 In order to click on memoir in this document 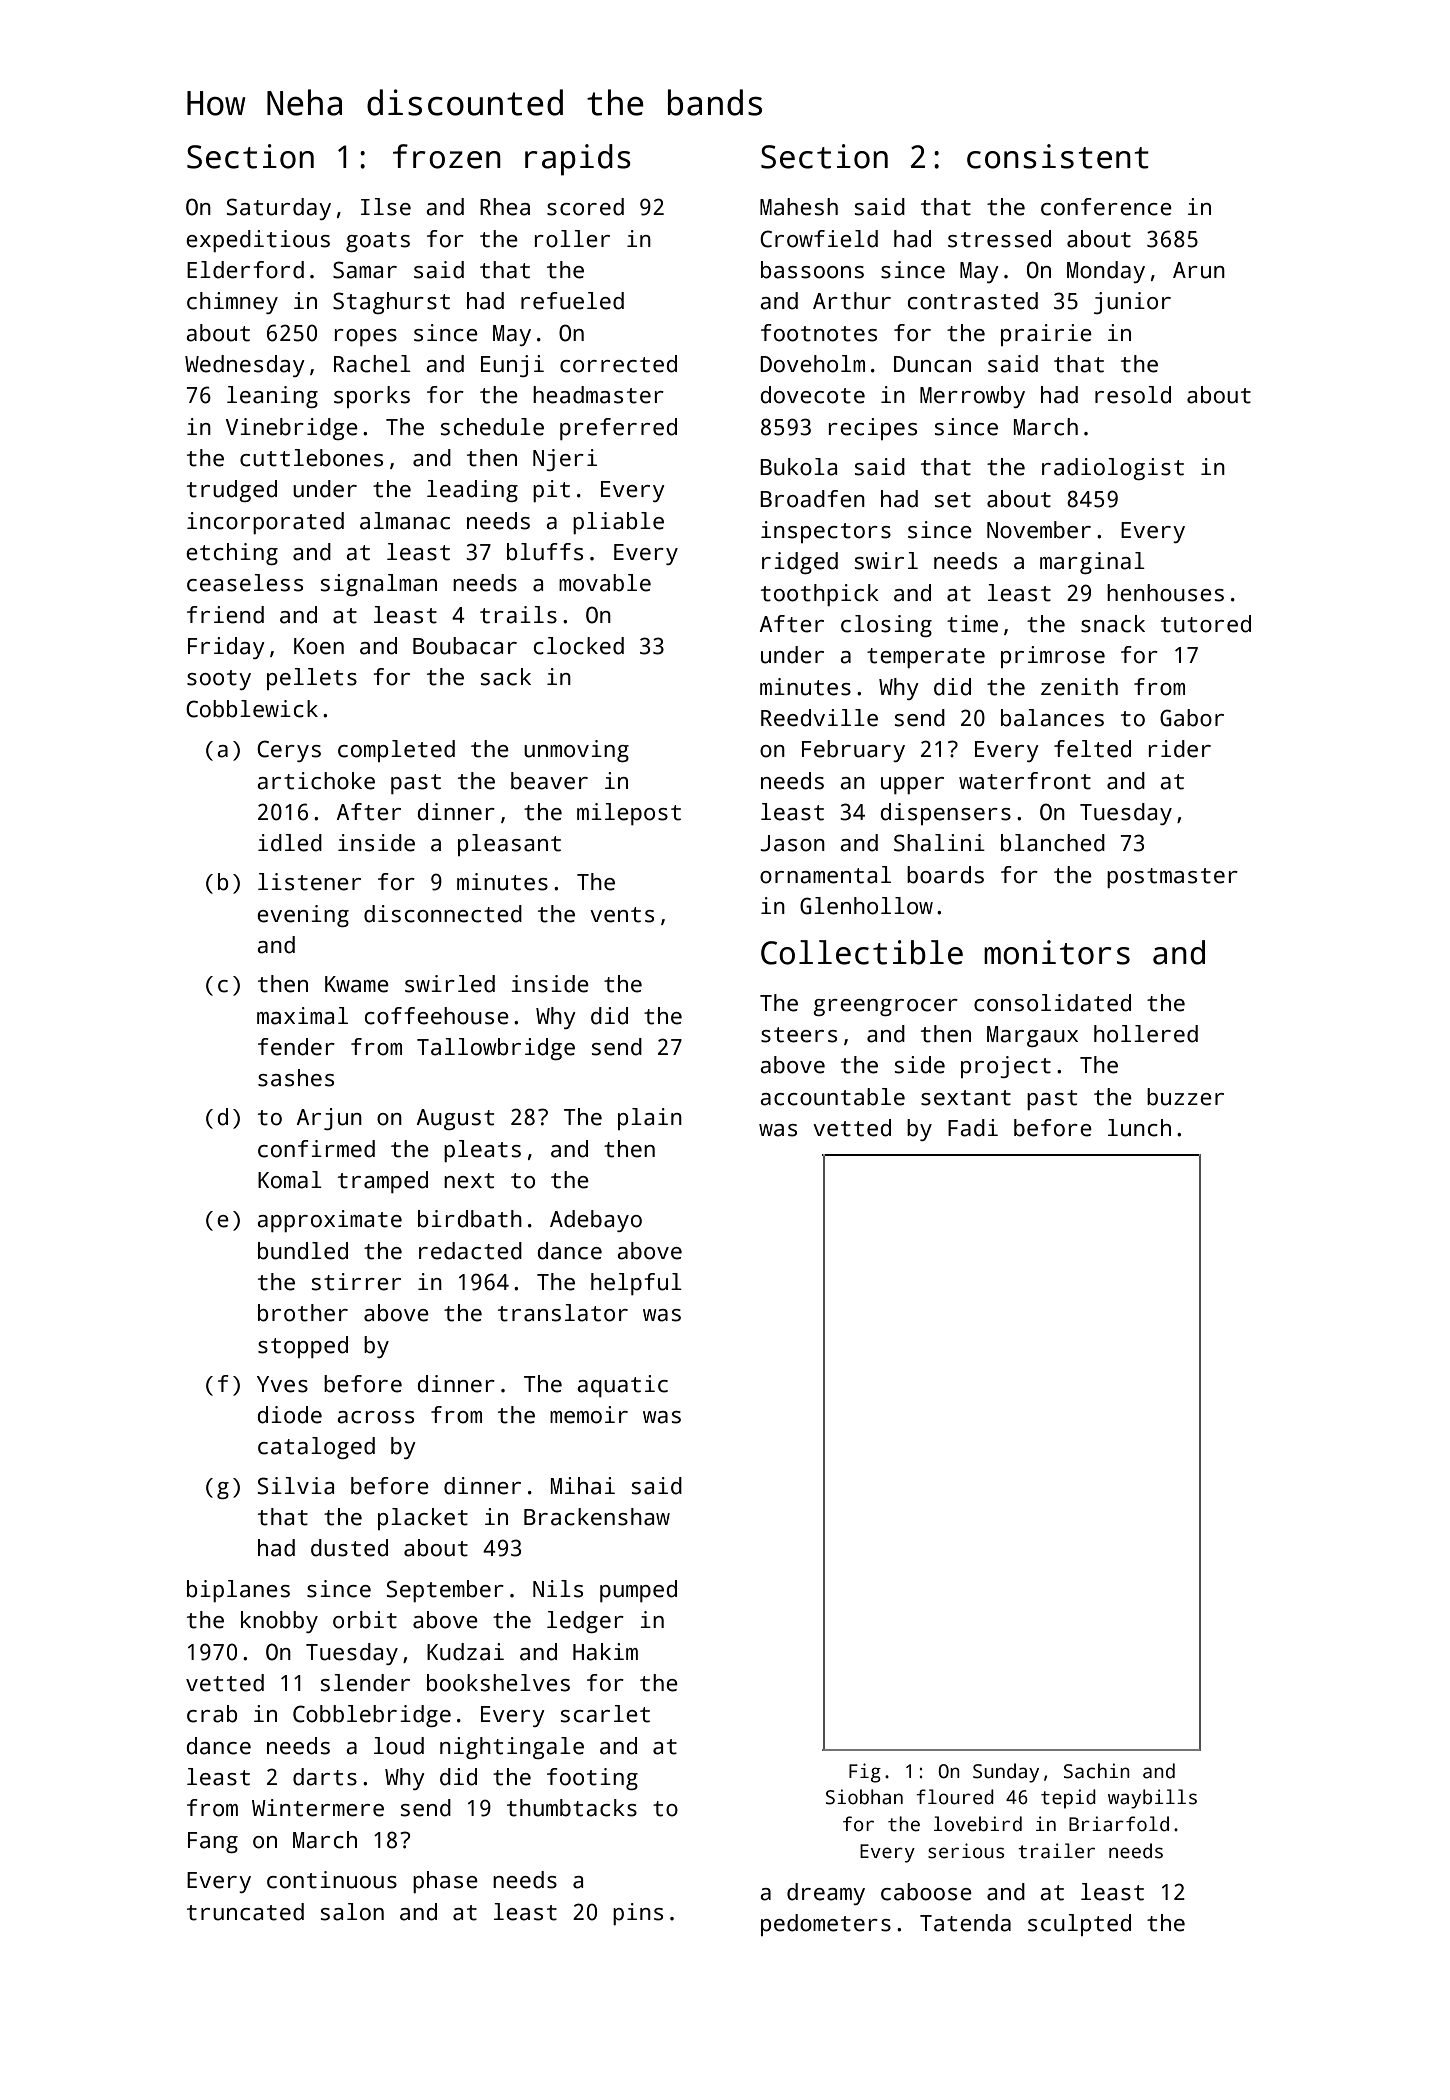, I will do `click(589, 1415)`.
